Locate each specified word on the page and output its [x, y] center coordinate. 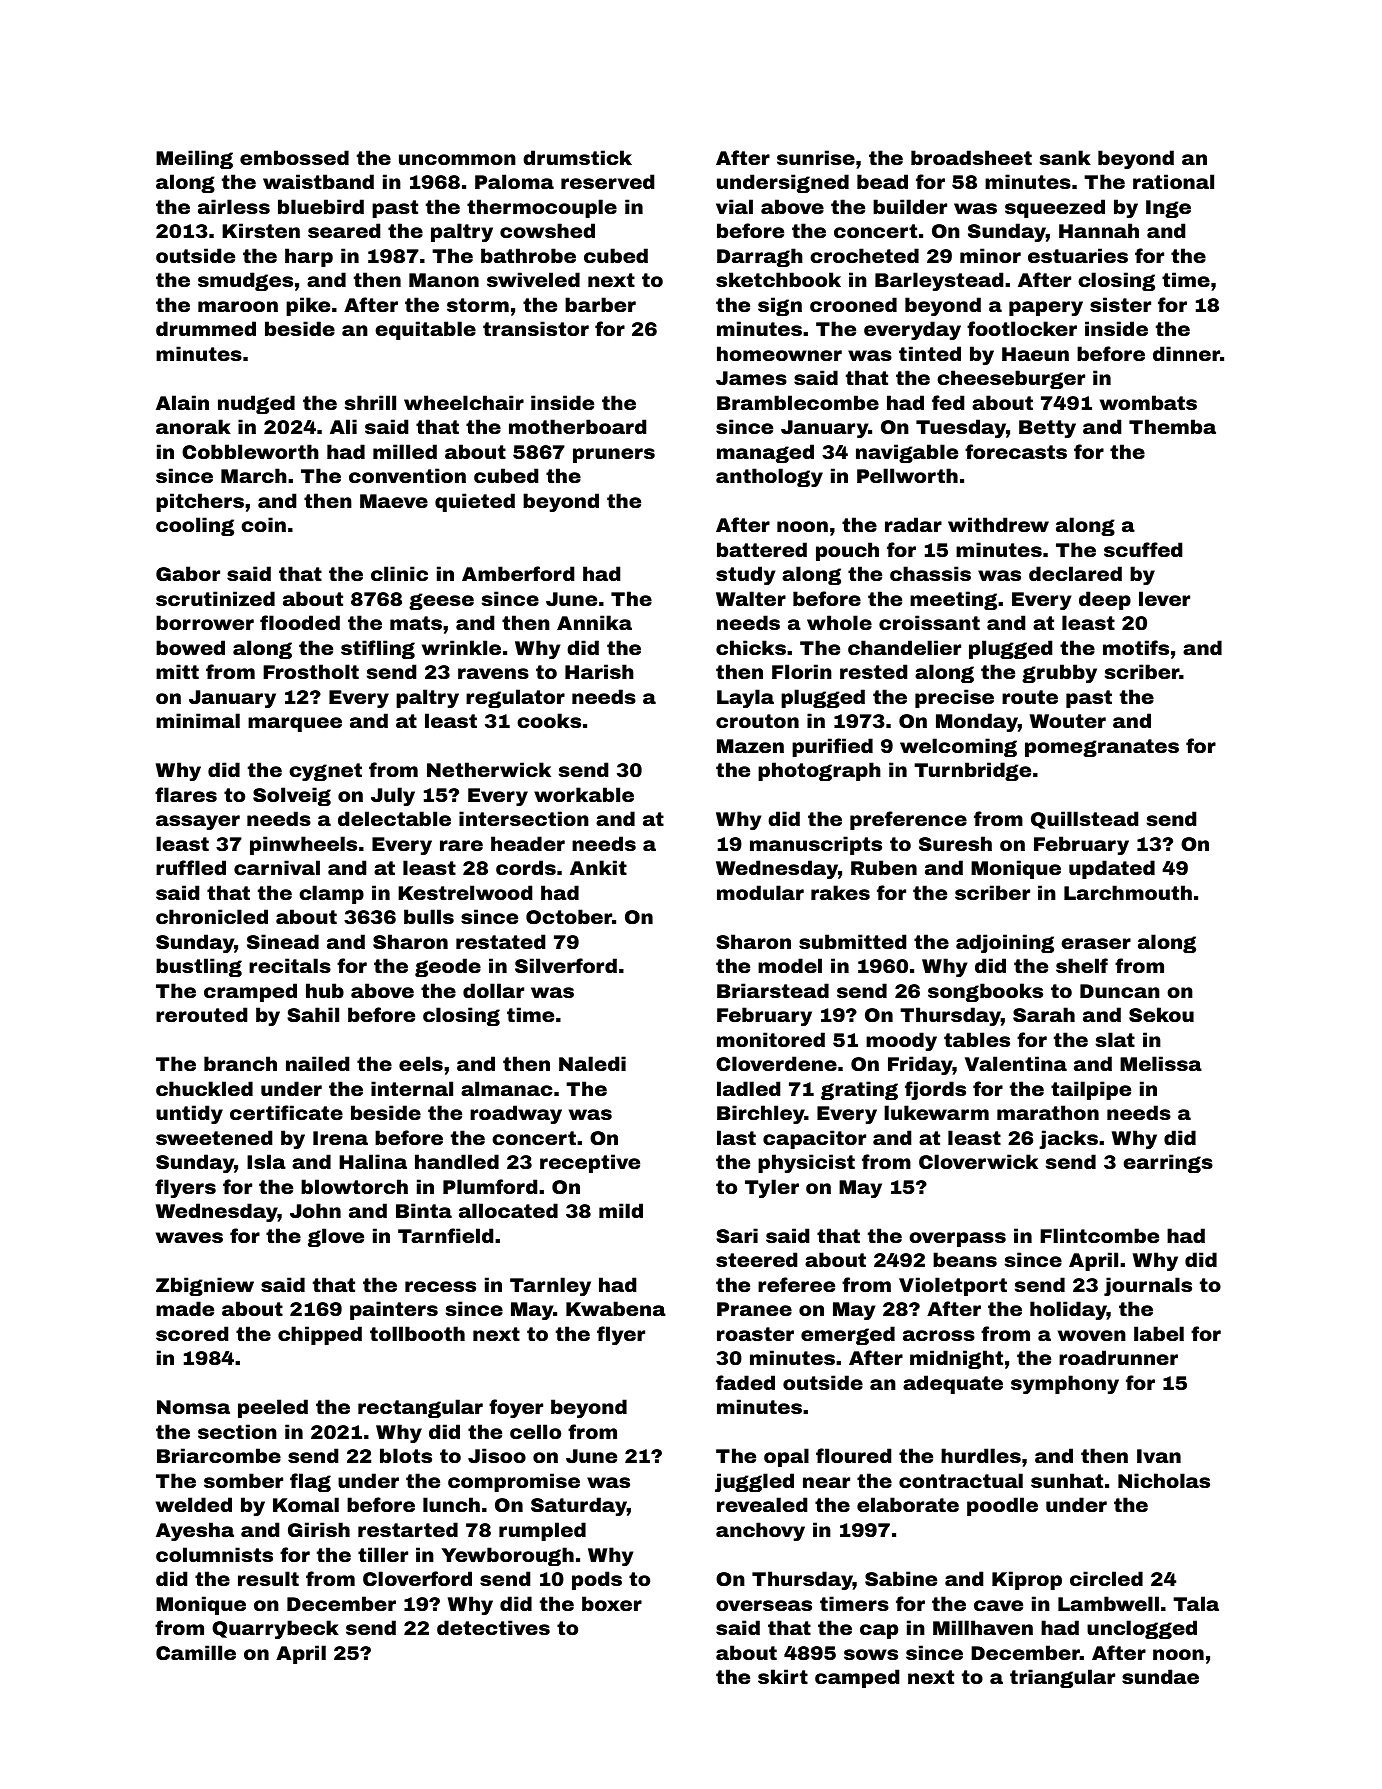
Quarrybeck [275, 1629]
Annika [594, 622]
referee [796, 1284]
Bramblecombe [798, 402]
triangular [1062, 1678]
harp [309, 257]
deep [1105, 600]
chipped [320, 1335]
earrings [1168, 1163]
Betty [1047, 429]
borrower [205, 622]
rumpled [542, 1531]
